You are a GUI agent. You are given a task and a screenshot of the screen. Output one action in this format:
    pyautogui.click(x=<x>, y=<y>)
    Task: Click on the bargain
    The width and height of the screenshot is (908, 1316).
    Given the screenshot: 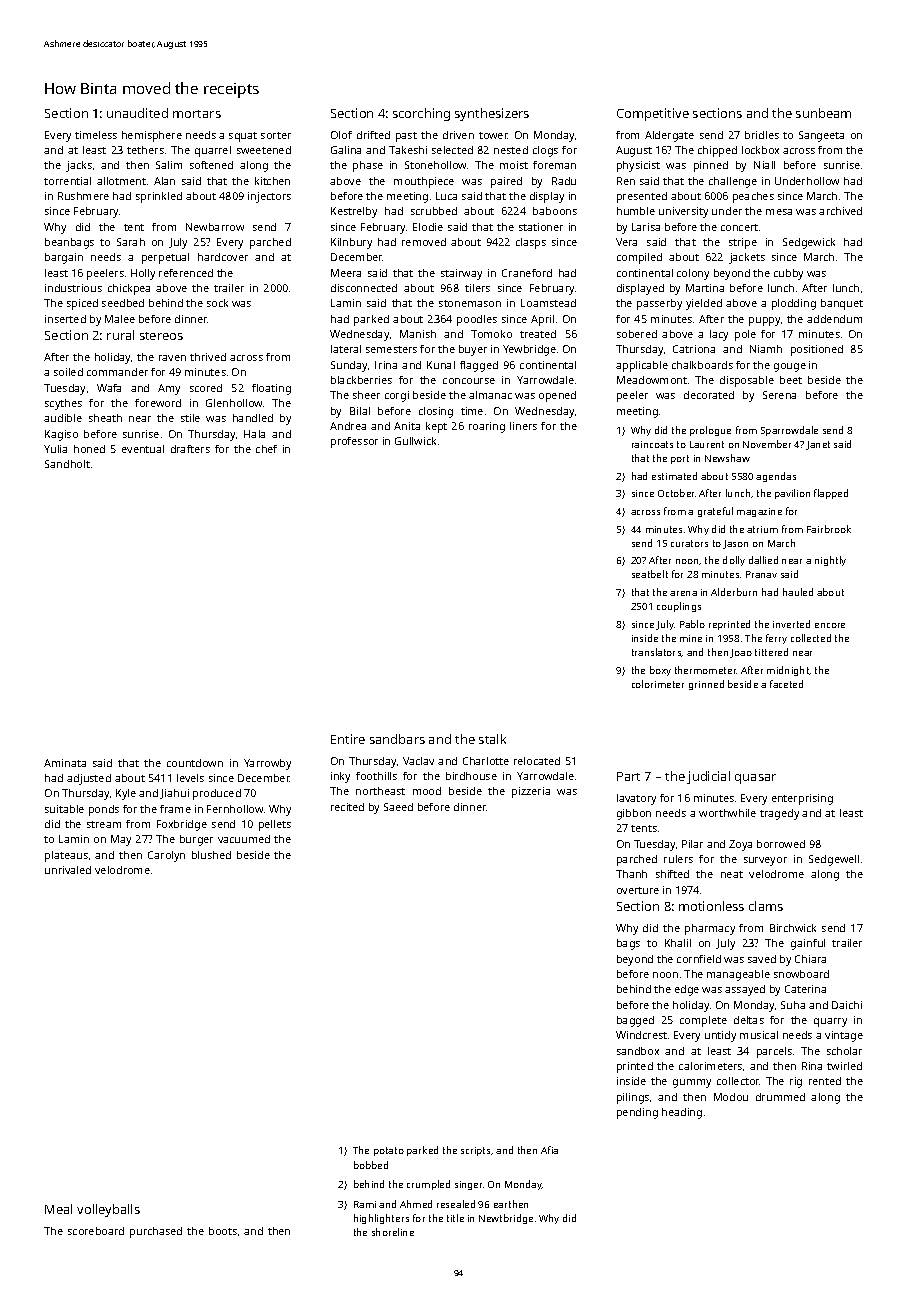 What is the action you would take?
    pyautogui.click(x=64, y=258)
